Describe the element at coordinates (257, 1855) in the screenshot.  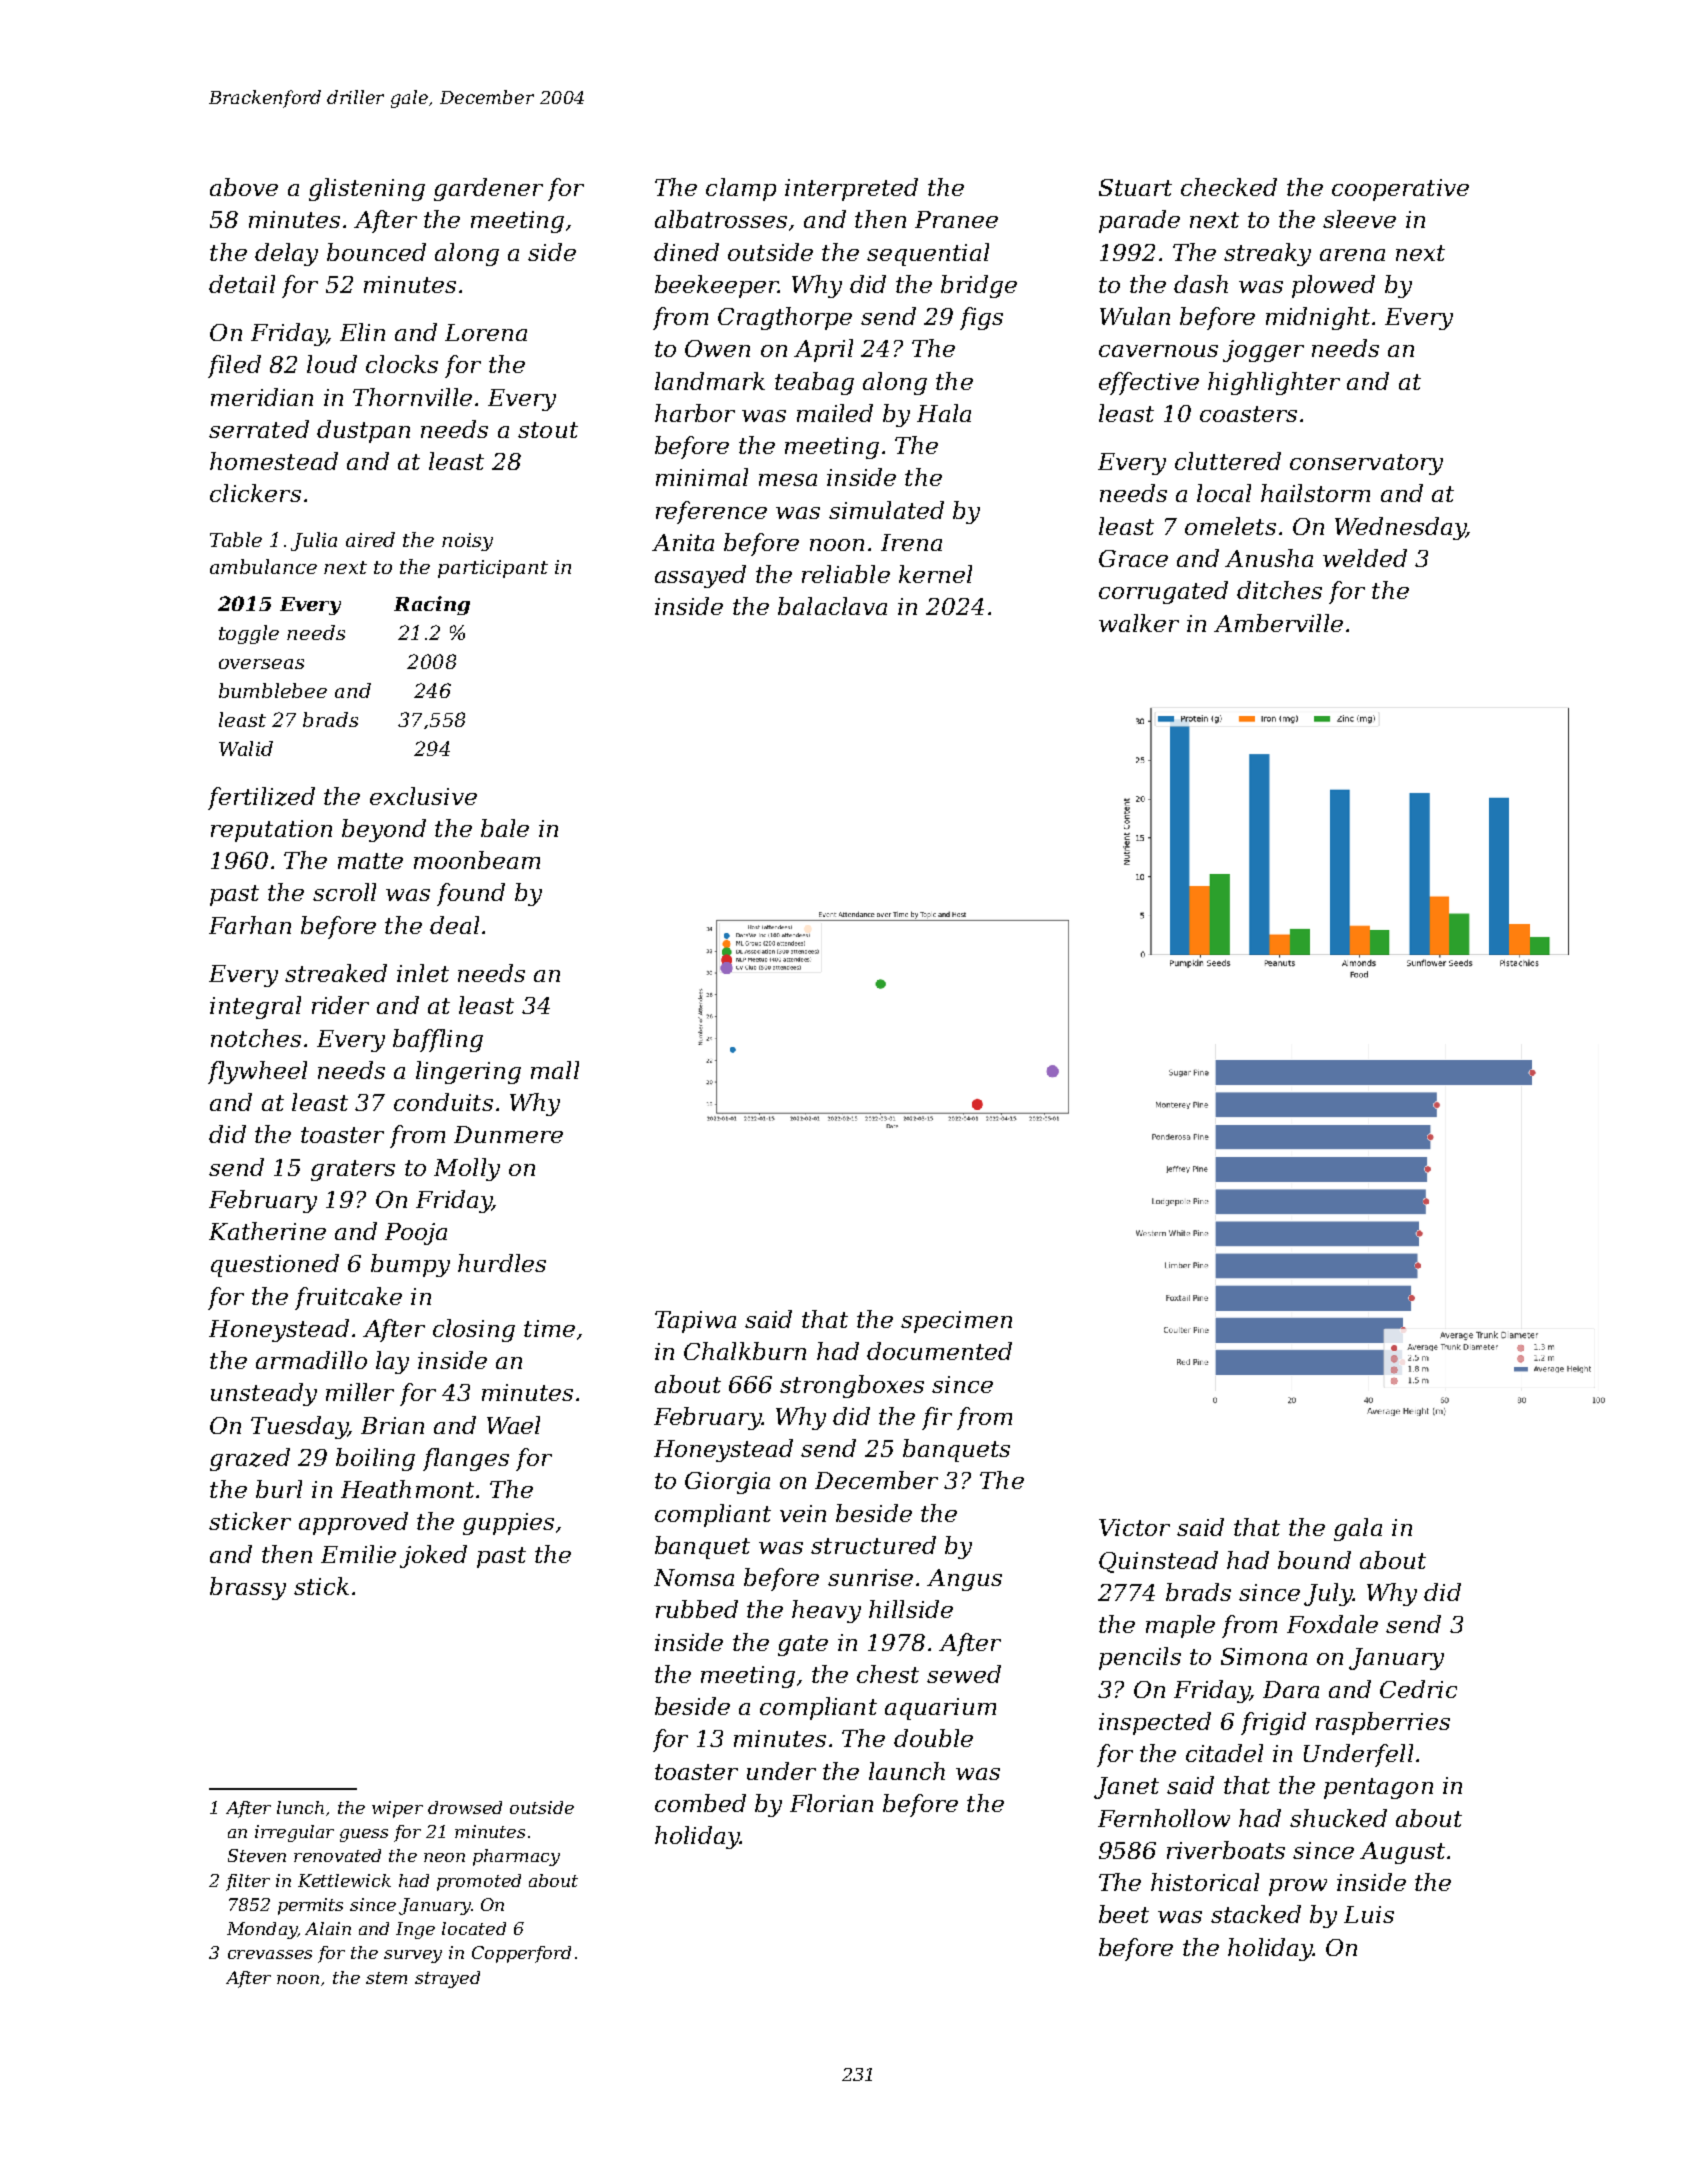
I see `Steven` at that location.
